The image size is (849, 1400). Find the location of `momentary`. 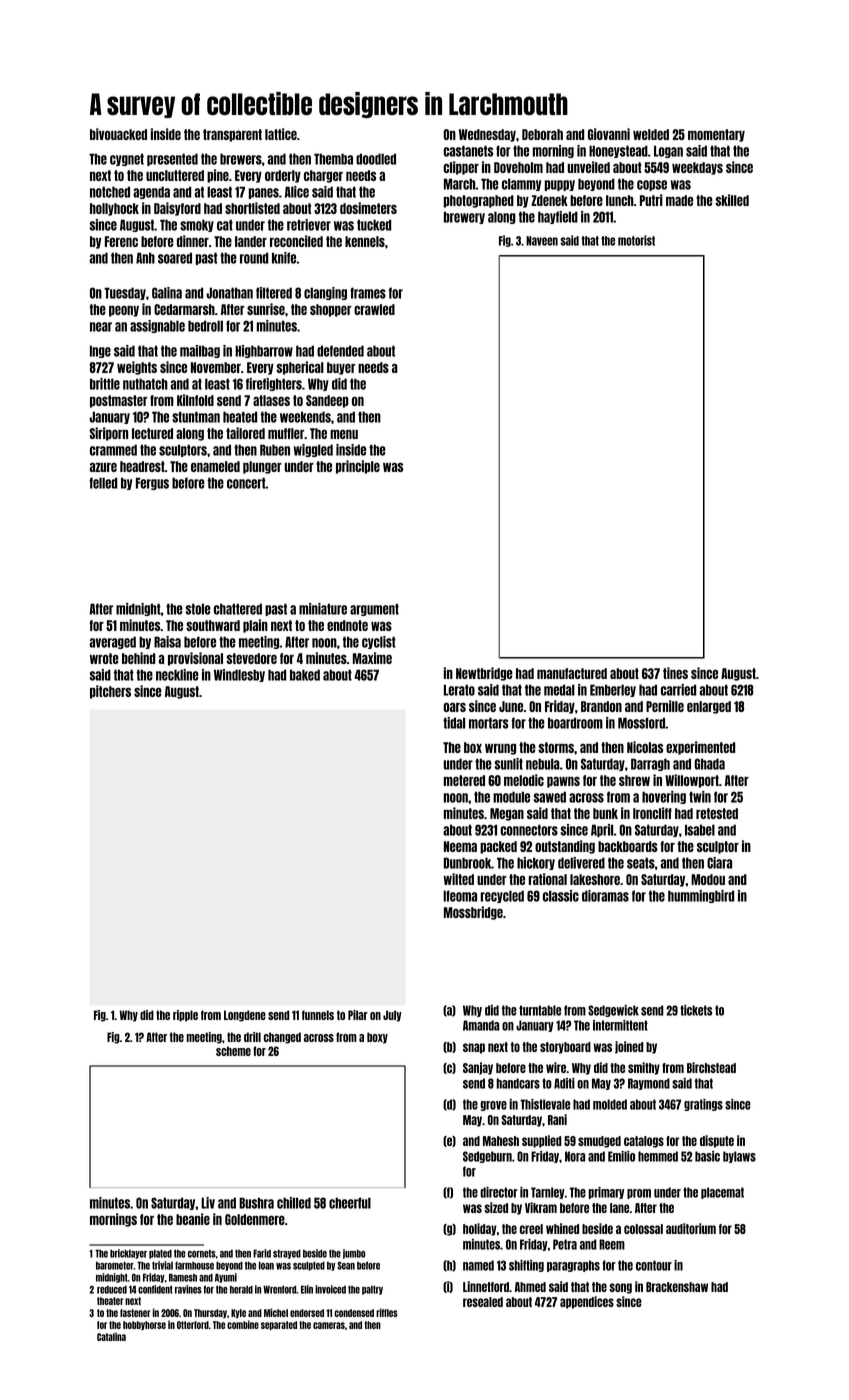

momentary is located at coordinates (716, 135).
